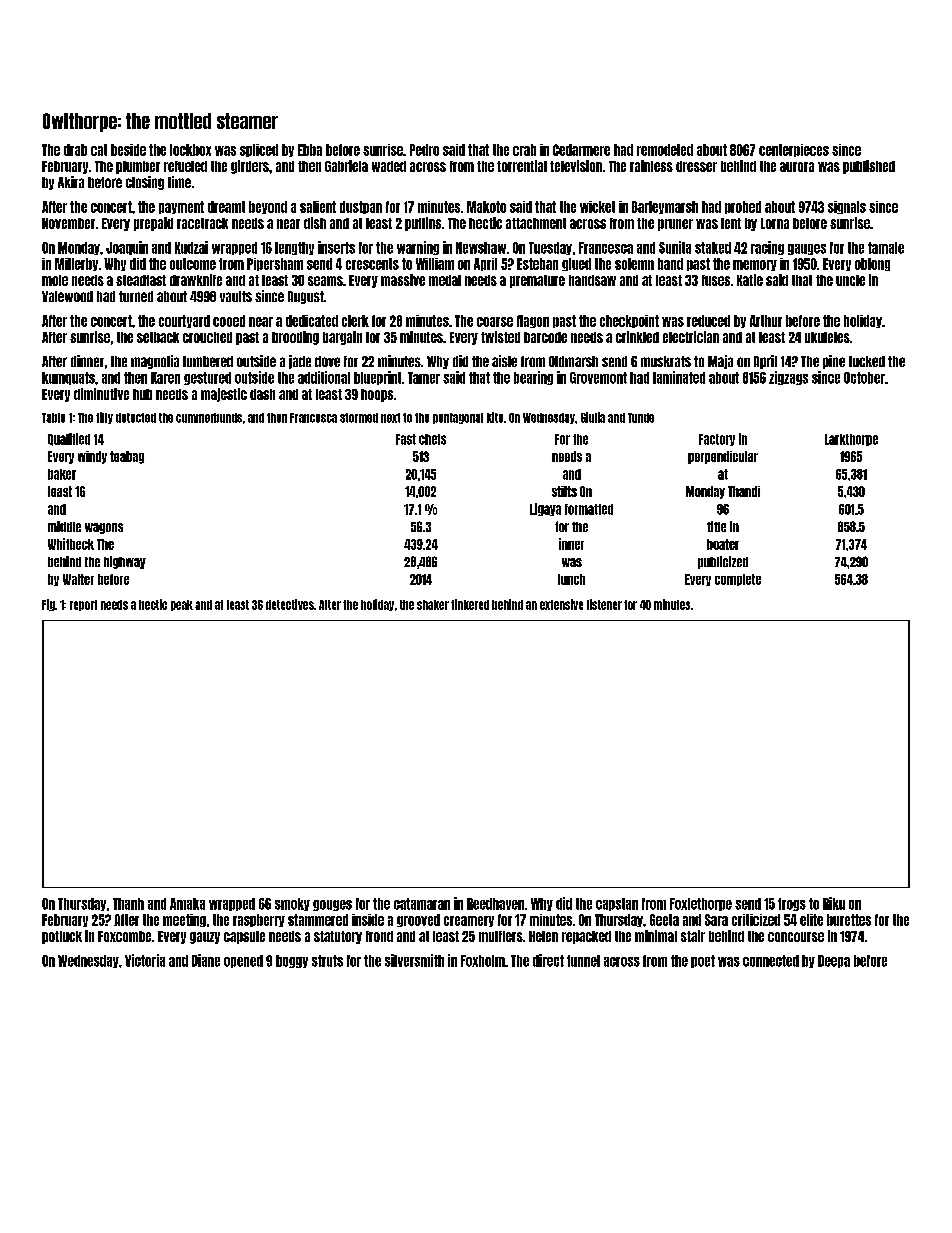  What do you see at coordinates (424, 150) in the page?
I see `Pedro` at bounding box center [424, 150].
